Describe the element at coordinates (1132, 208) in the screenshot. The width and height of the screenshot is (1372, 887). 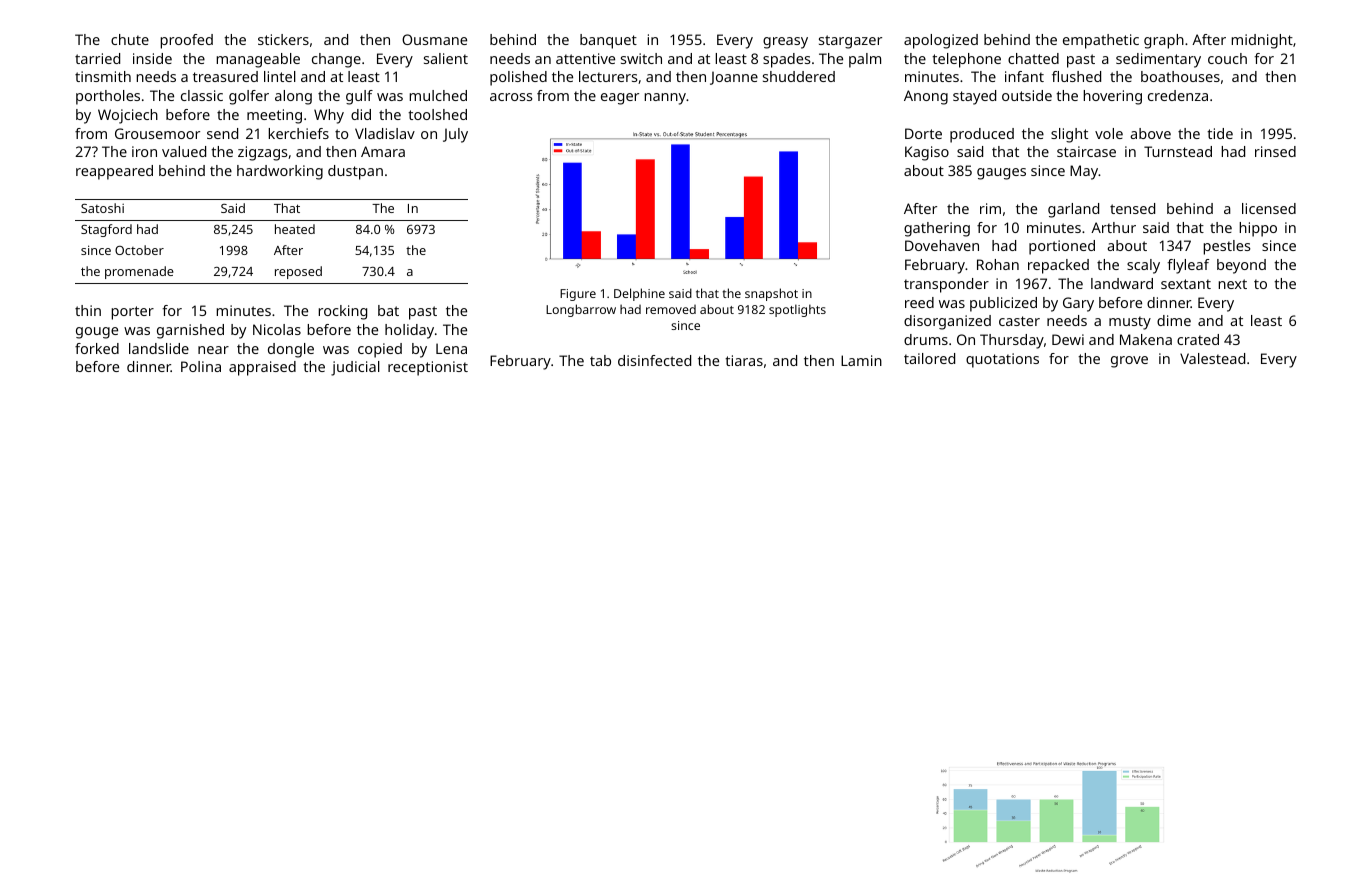
I see `tensed` at that location.
